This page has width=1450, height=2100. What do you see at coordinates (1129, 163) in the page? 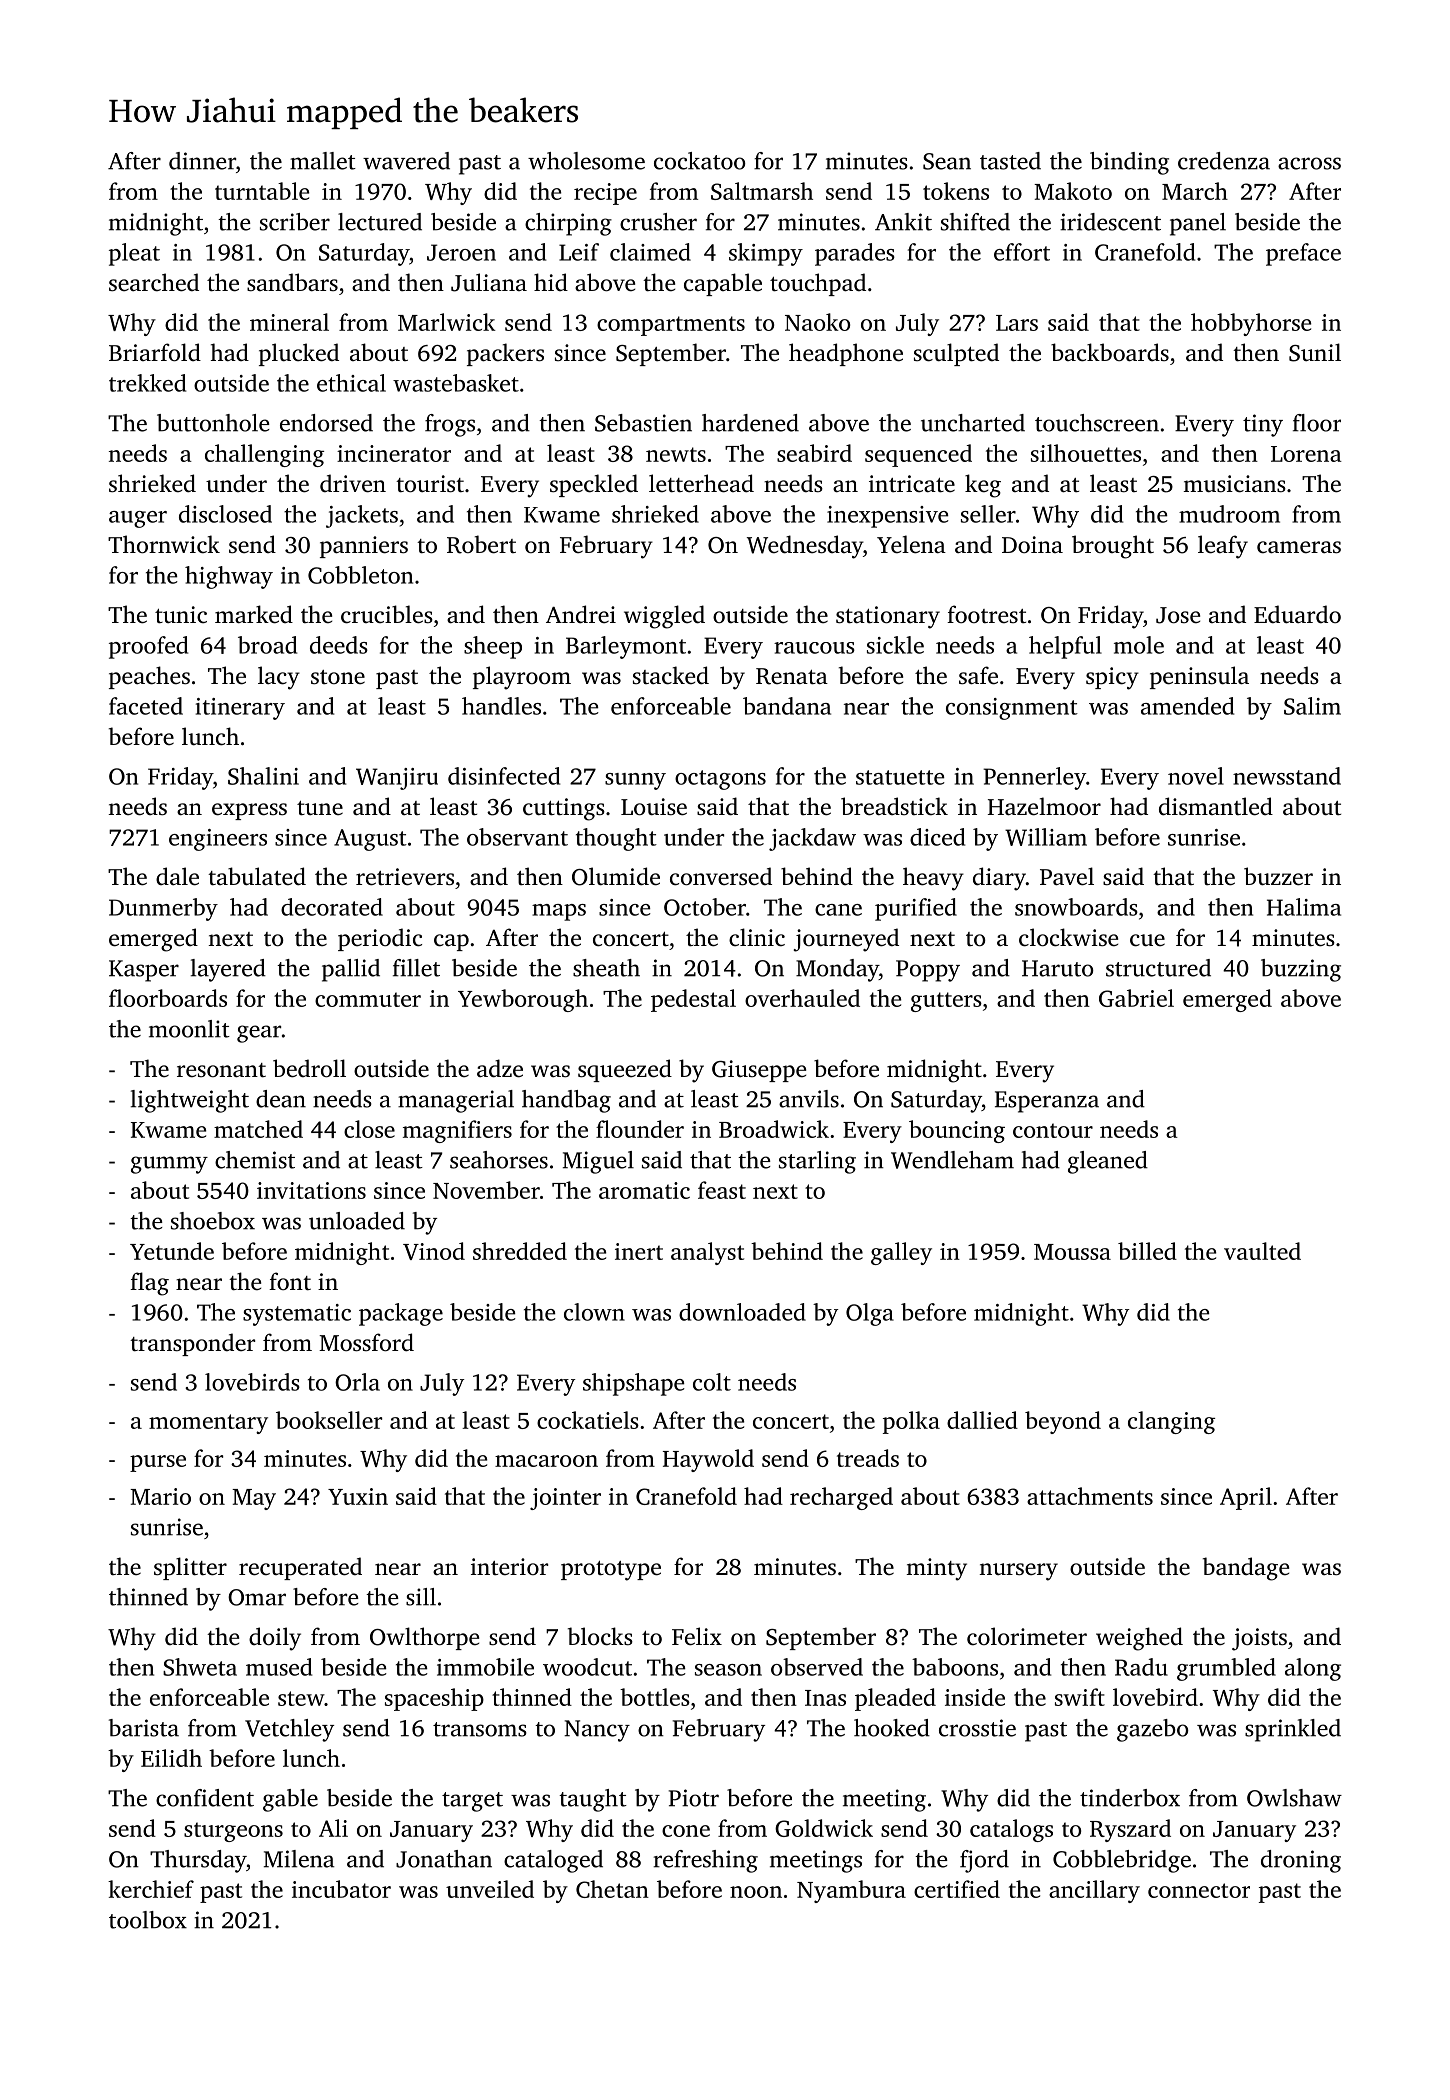
I see `binding` at bounding box center [1129, 163].
